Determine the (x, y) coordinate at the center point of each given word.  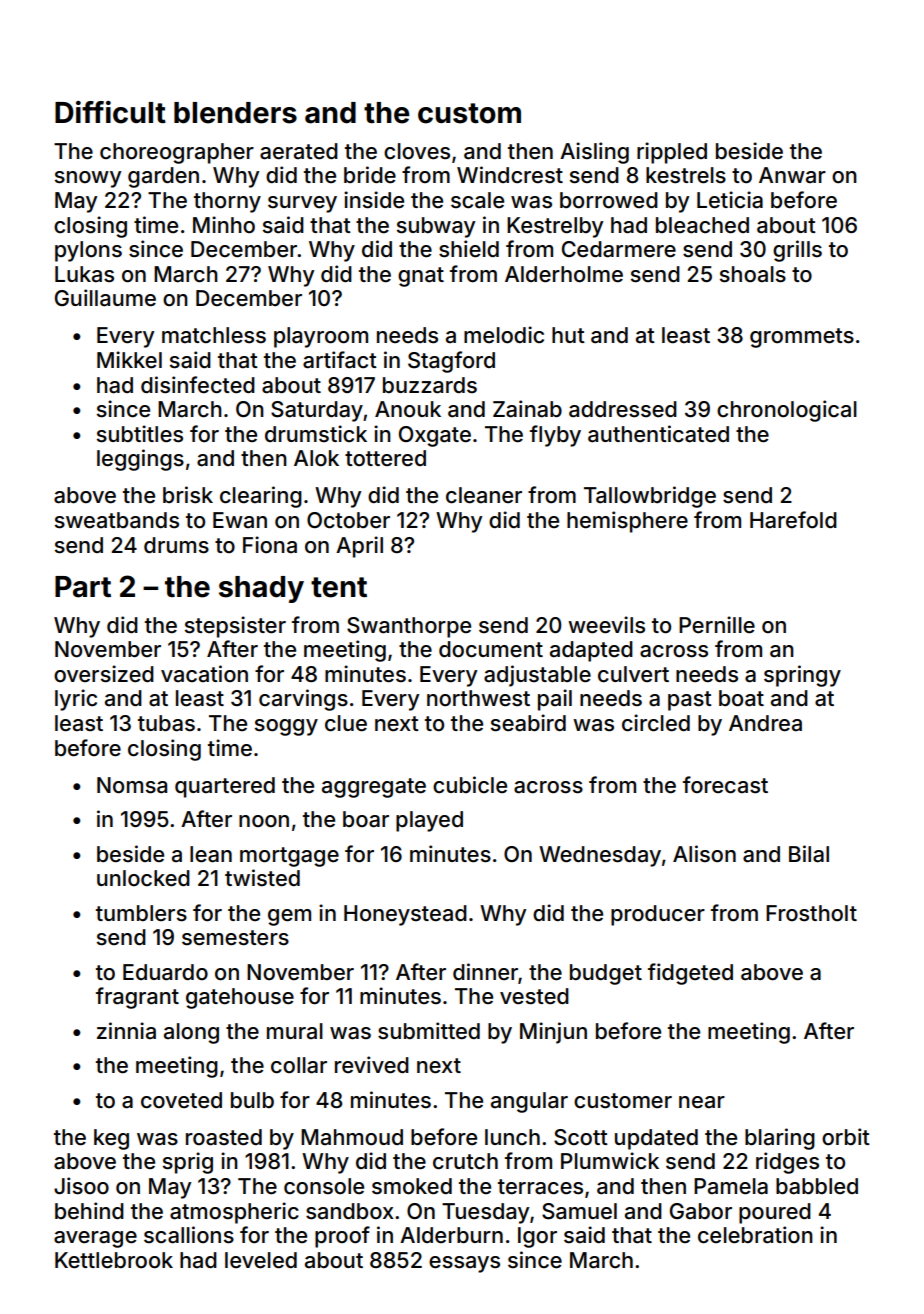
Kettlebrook (114, 1260)
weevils (606, 625)
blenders (235, 113)
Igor (537, 1237)
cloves (417, 151)
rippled (672, 153)
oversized (104, 674)
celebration (755, 1235)
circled (656, 723)
